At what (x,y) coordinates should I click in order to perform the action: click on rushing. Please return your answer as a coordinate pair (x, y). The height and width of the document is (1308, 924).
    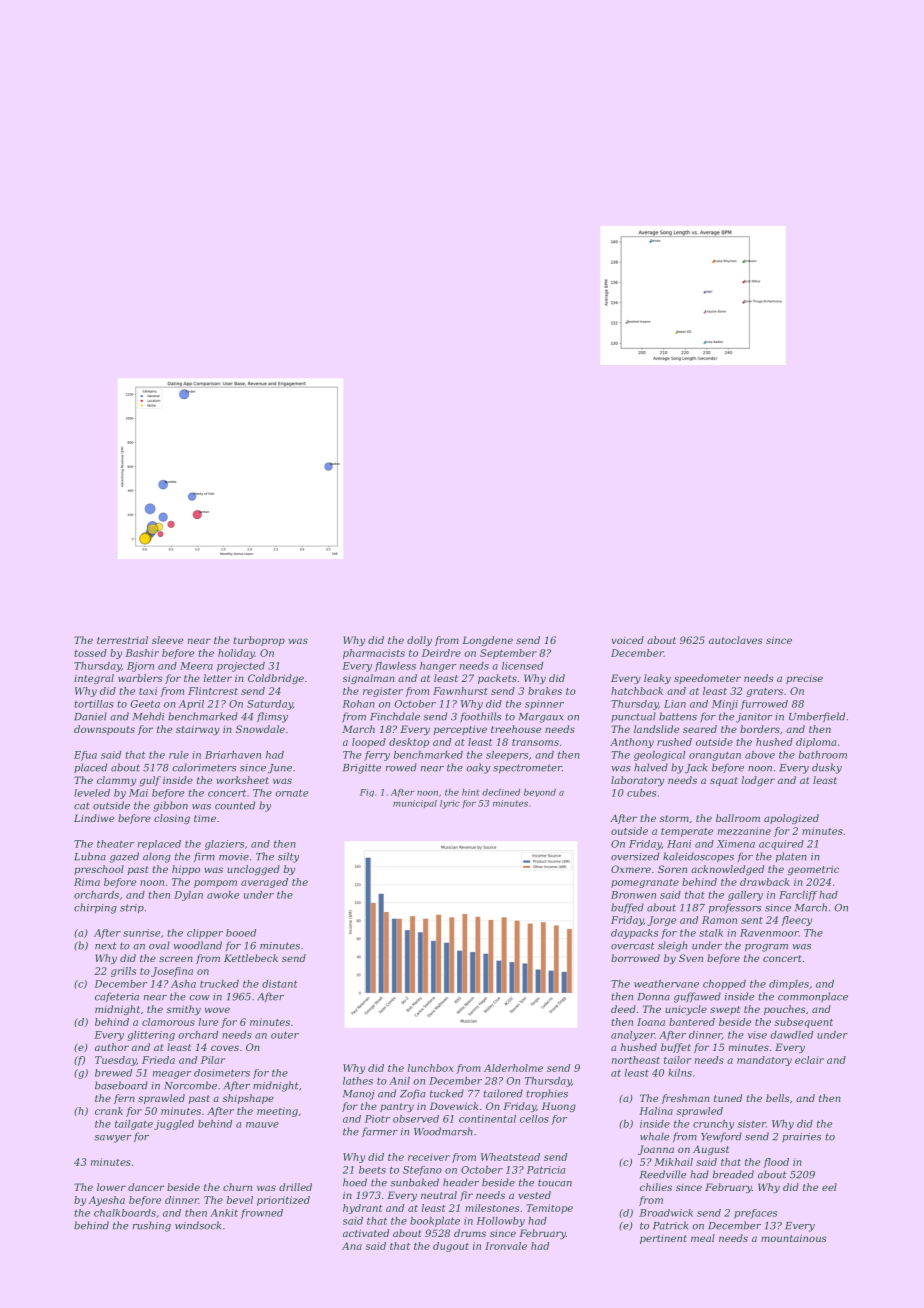
    Looking at the image, I should click on (152, 1226).
